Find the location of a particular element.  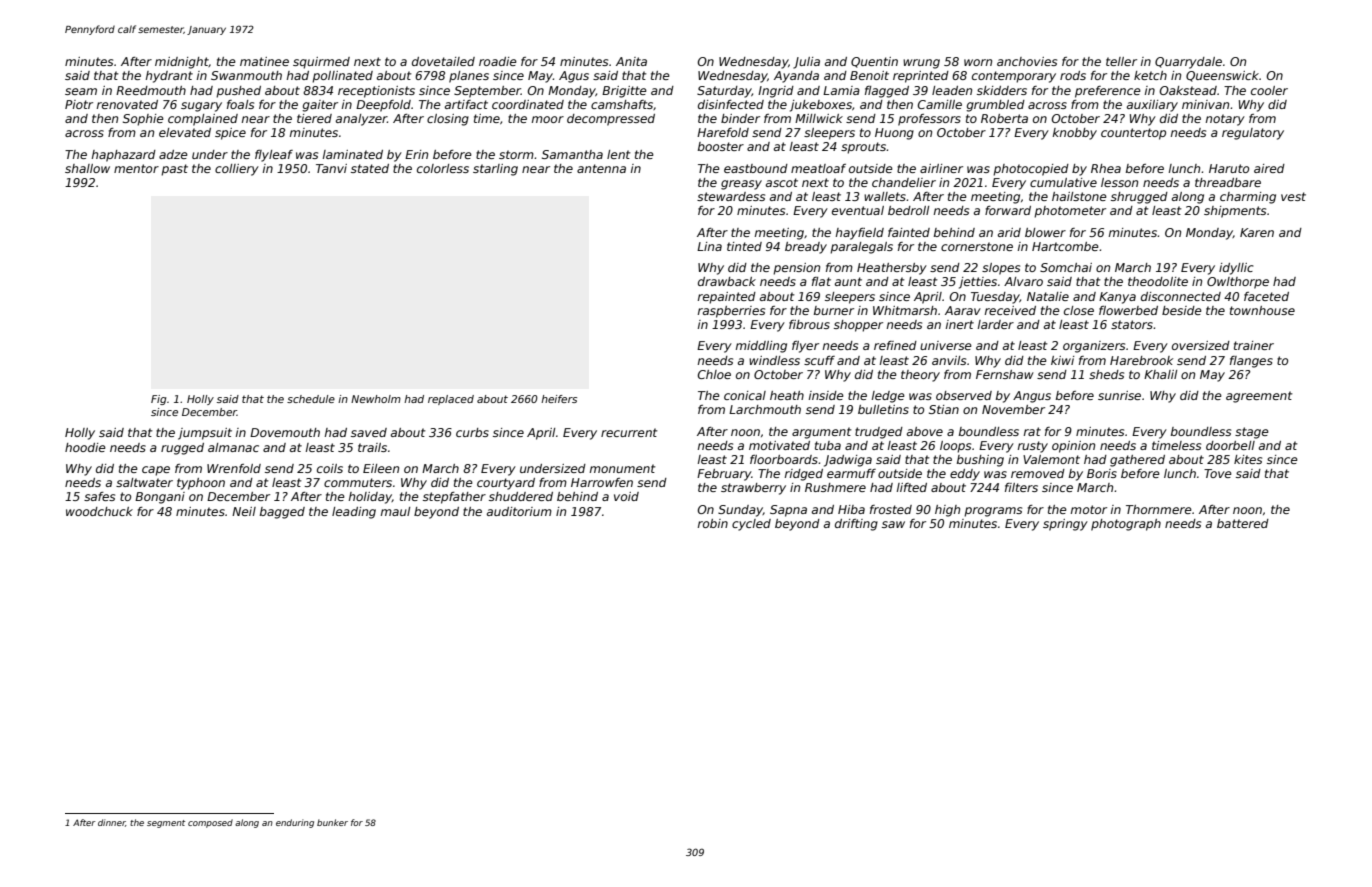

Ingrid is located at coordinates (776, 92).
